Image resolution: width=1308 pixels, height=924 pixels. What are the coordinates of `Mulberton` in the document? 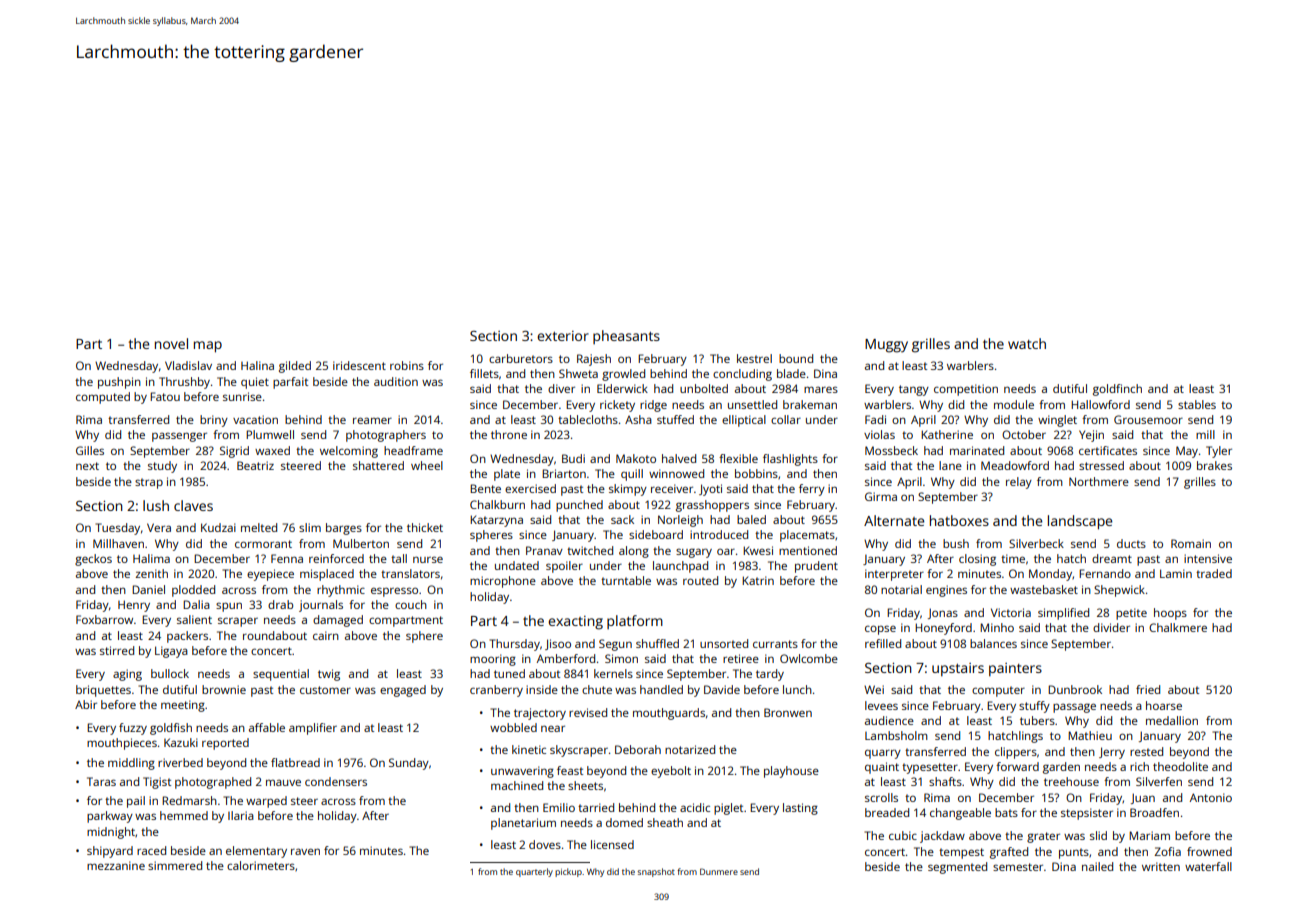 It's located at (361, 543).
